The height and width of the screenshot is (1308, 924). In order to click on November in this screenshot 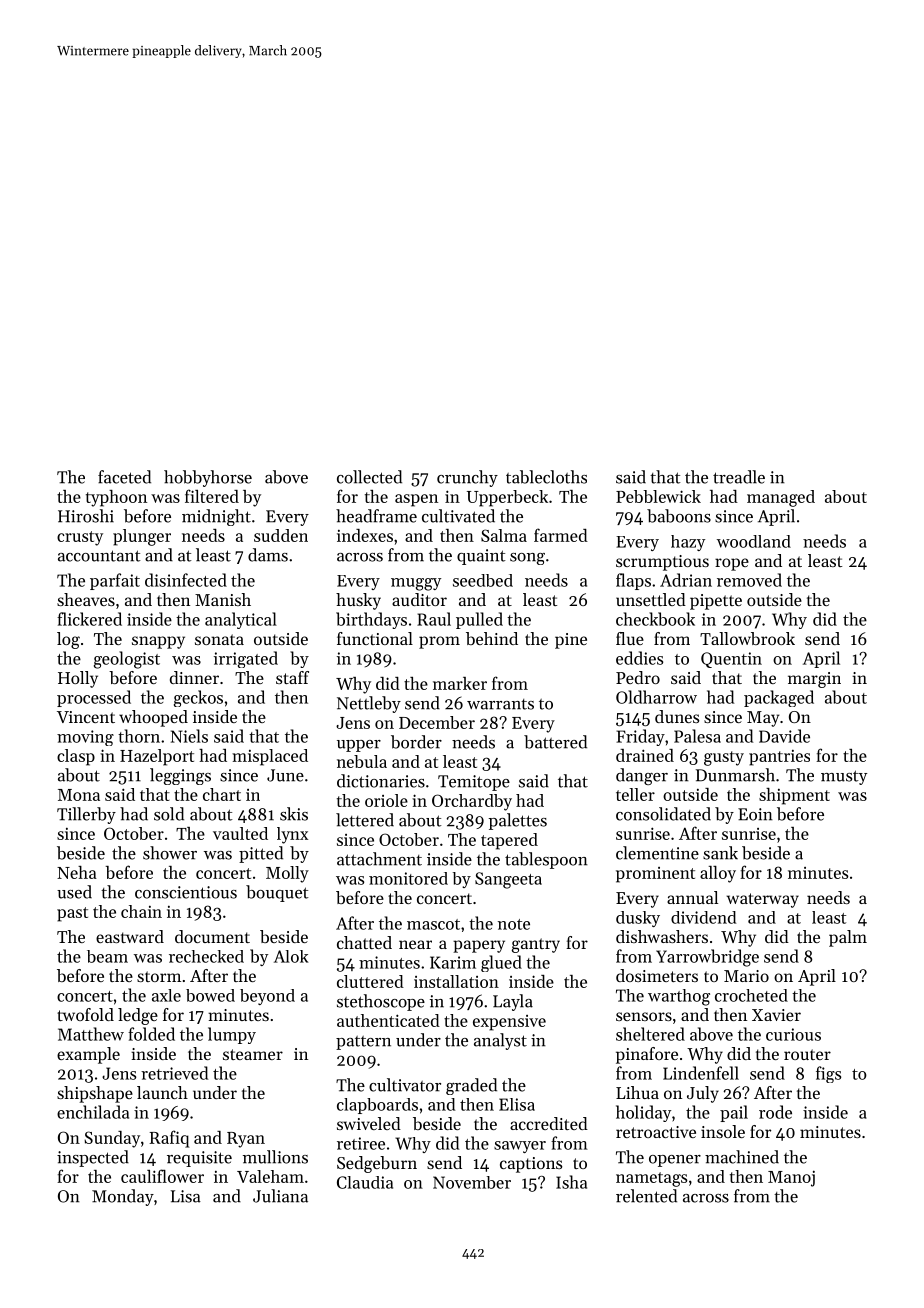, I will do `click(472, 1182)`.
